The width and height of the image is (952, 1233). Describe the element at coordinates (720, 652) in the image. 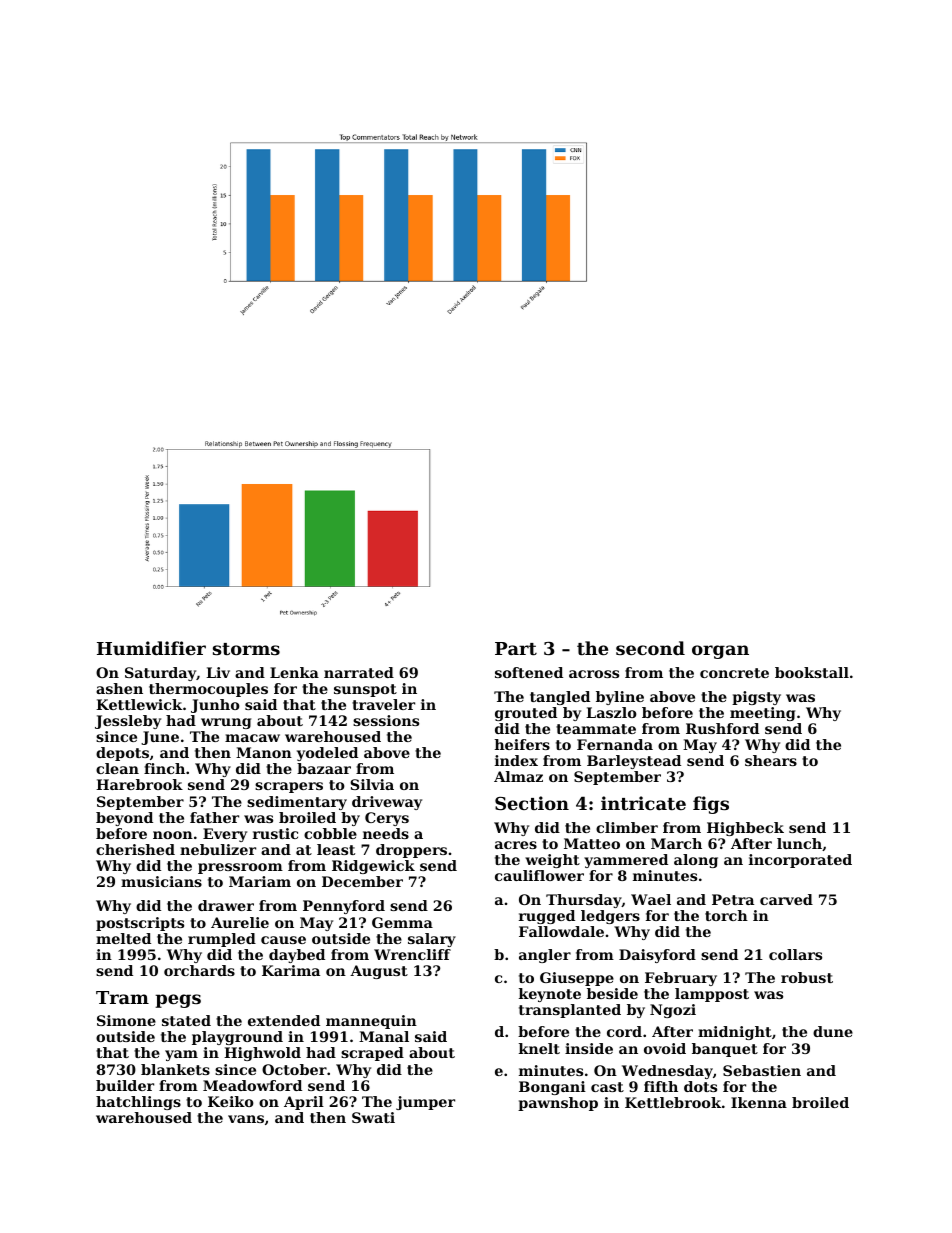

I see `organ` at that location.
